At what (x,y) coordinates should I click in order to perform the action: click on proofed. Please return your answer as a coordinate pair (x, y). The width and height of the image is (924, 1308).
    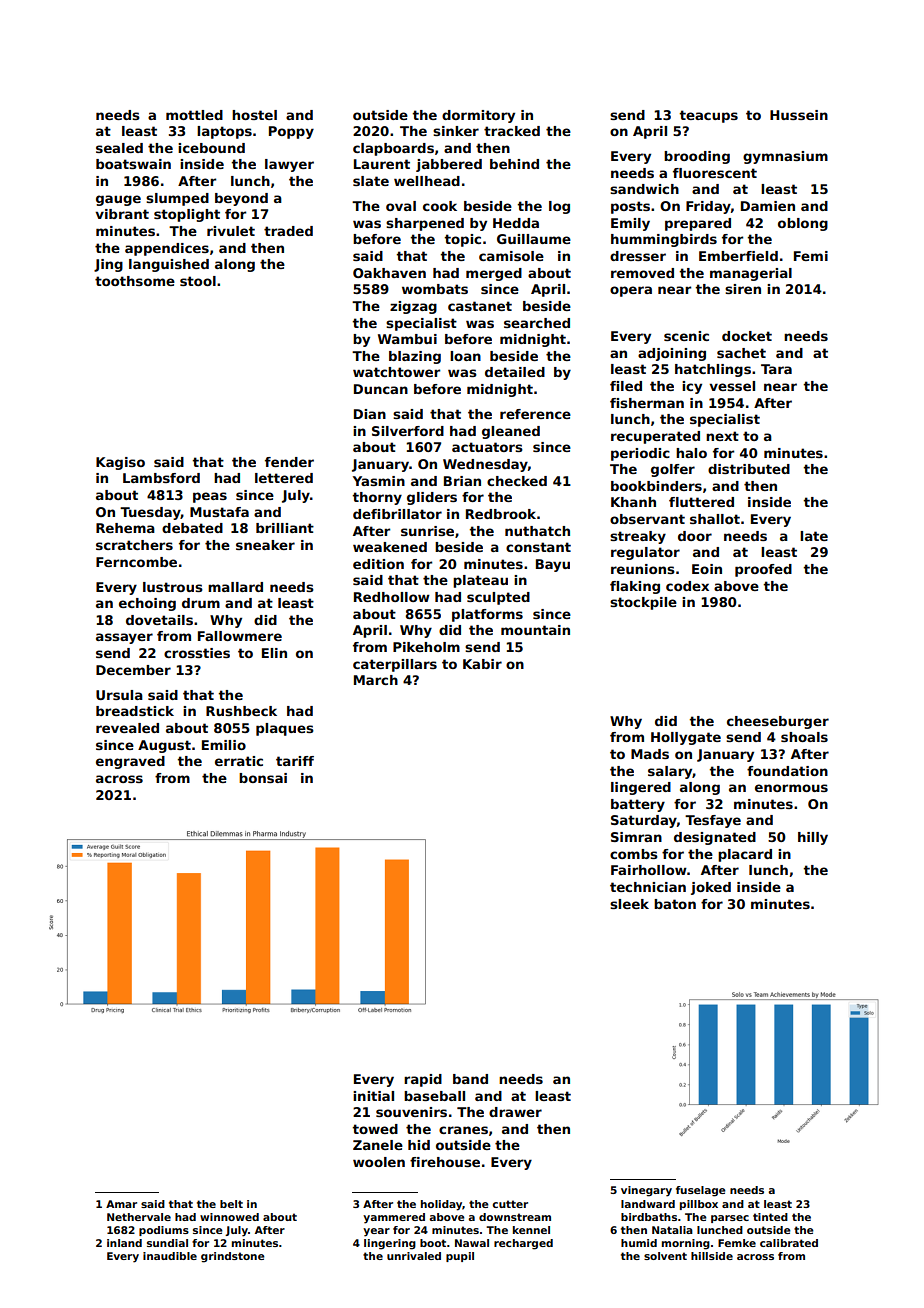
    Looking at the image, I should click on (763, 570).
